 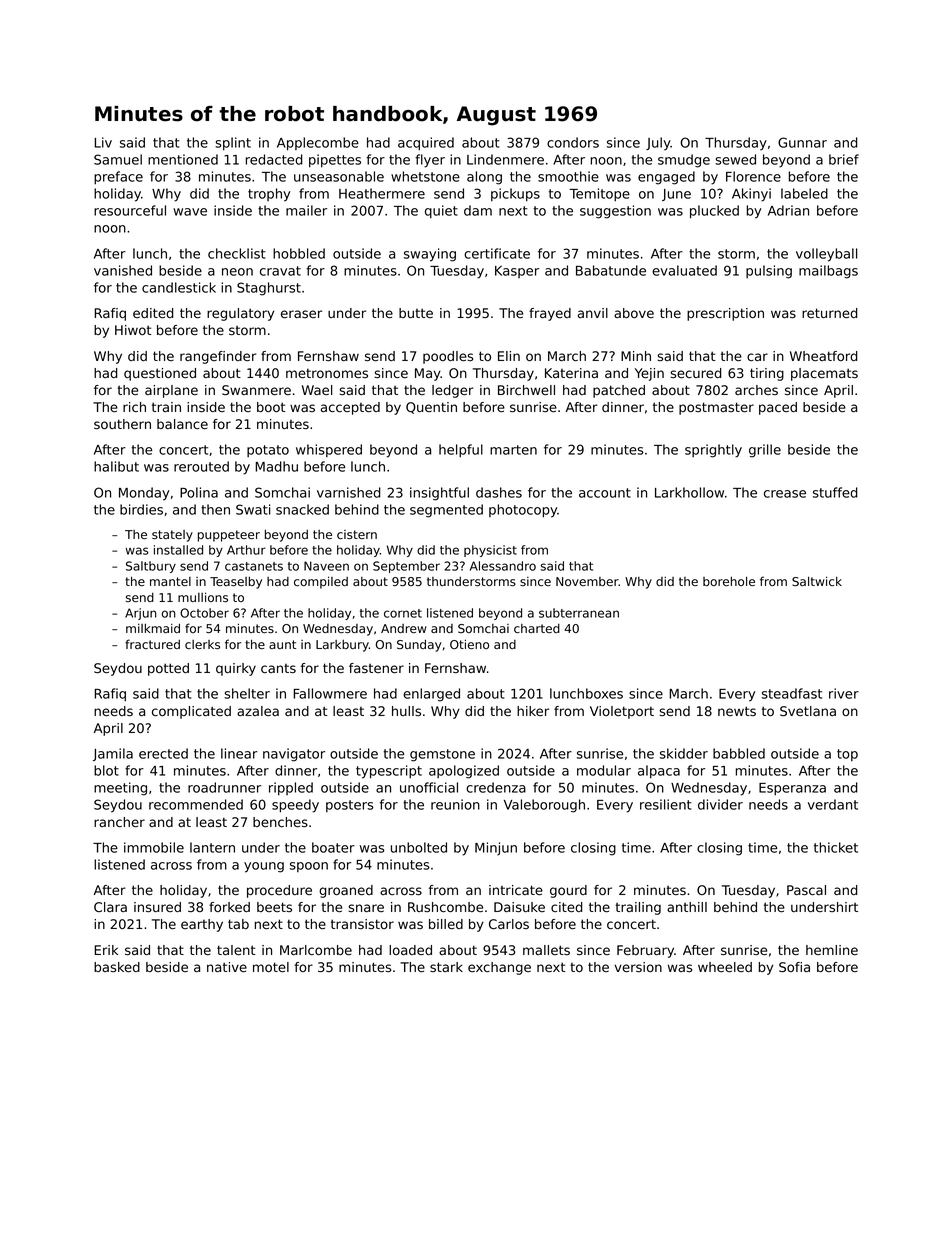 I want to click on insightful, so click(x=439, y=494).
